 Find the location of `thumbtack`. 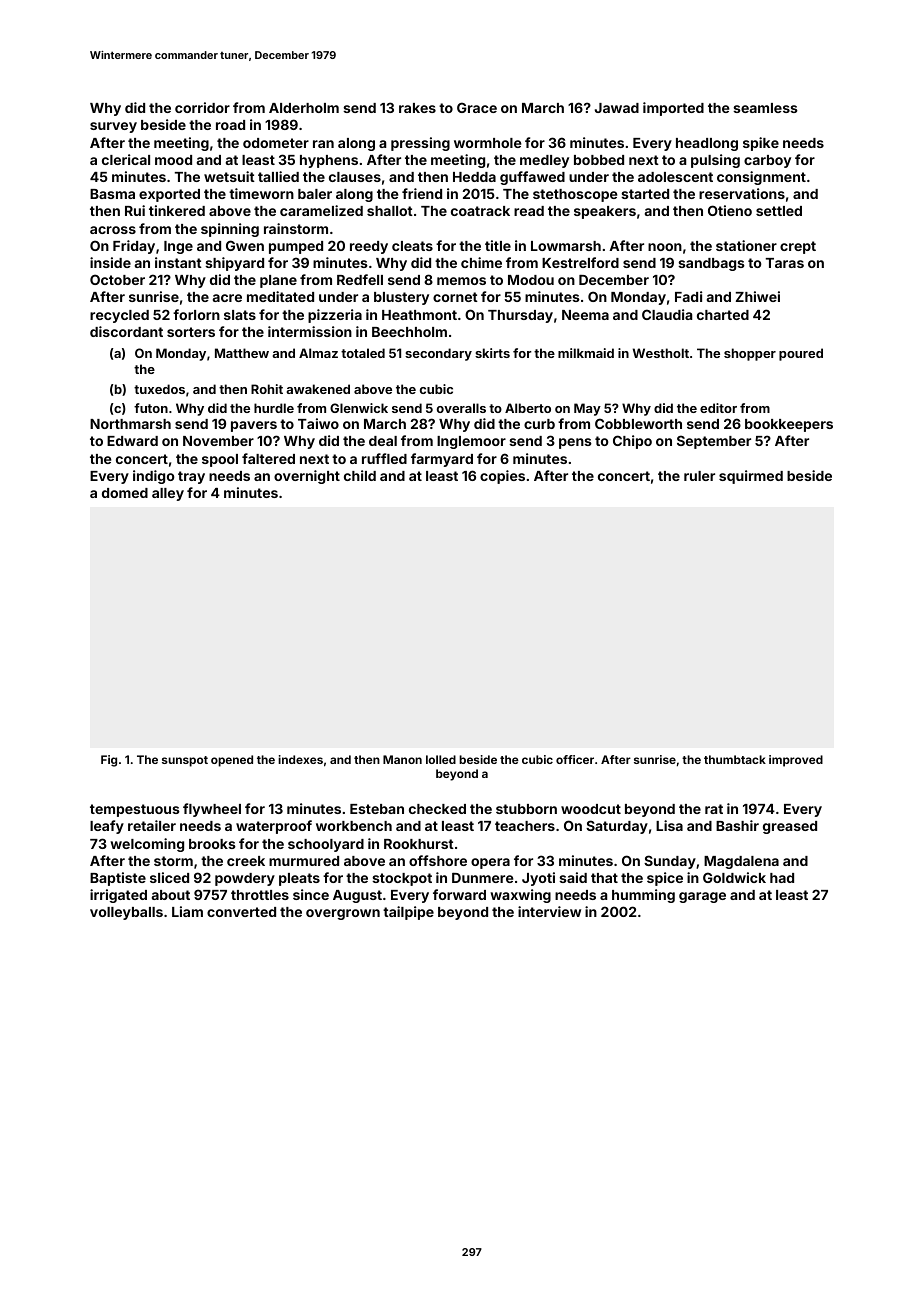

thumbtack is located at coordinates (735, 759).
